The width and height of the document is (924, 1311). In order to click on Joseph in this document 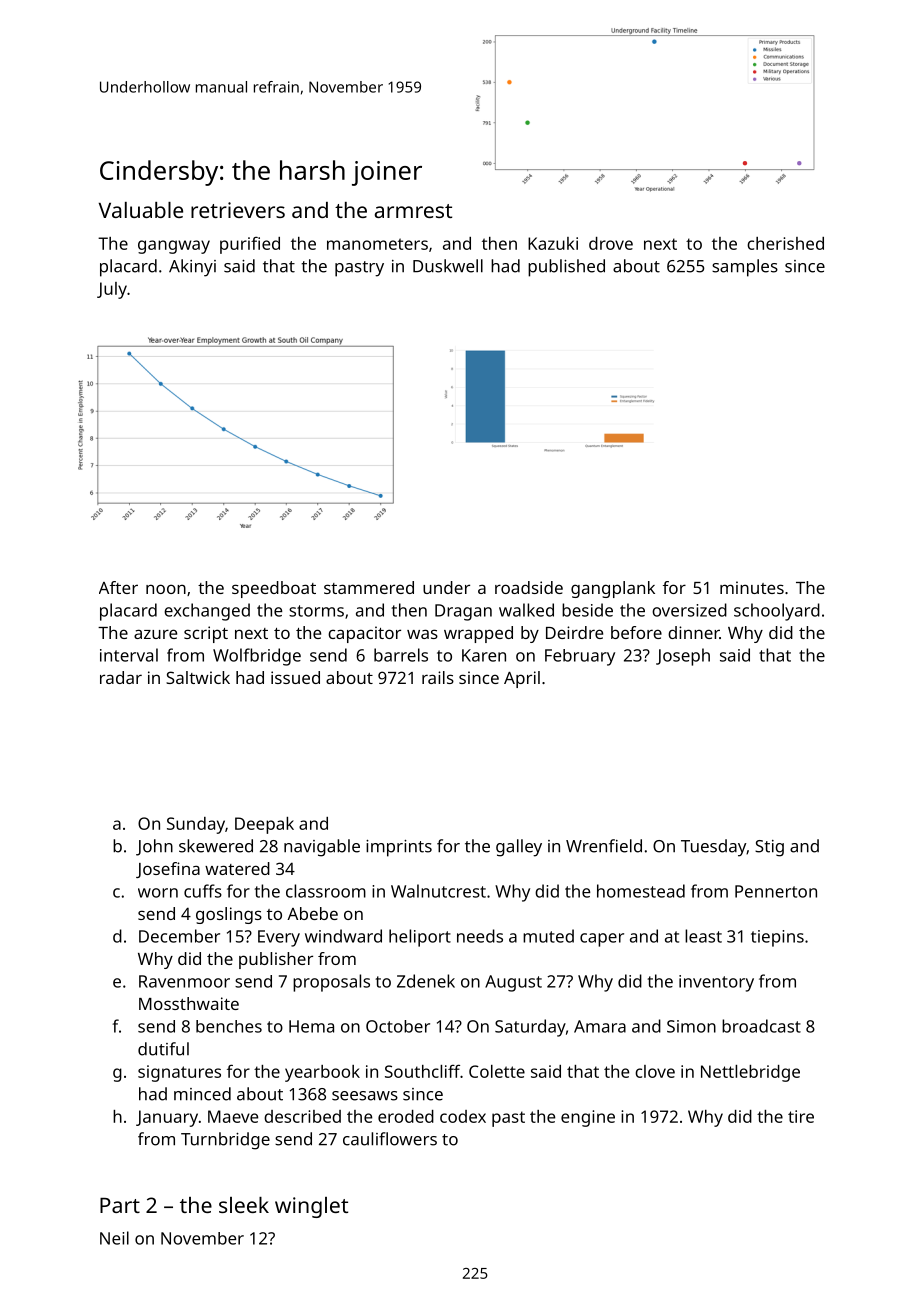, I will do `click(683, 657)`.
